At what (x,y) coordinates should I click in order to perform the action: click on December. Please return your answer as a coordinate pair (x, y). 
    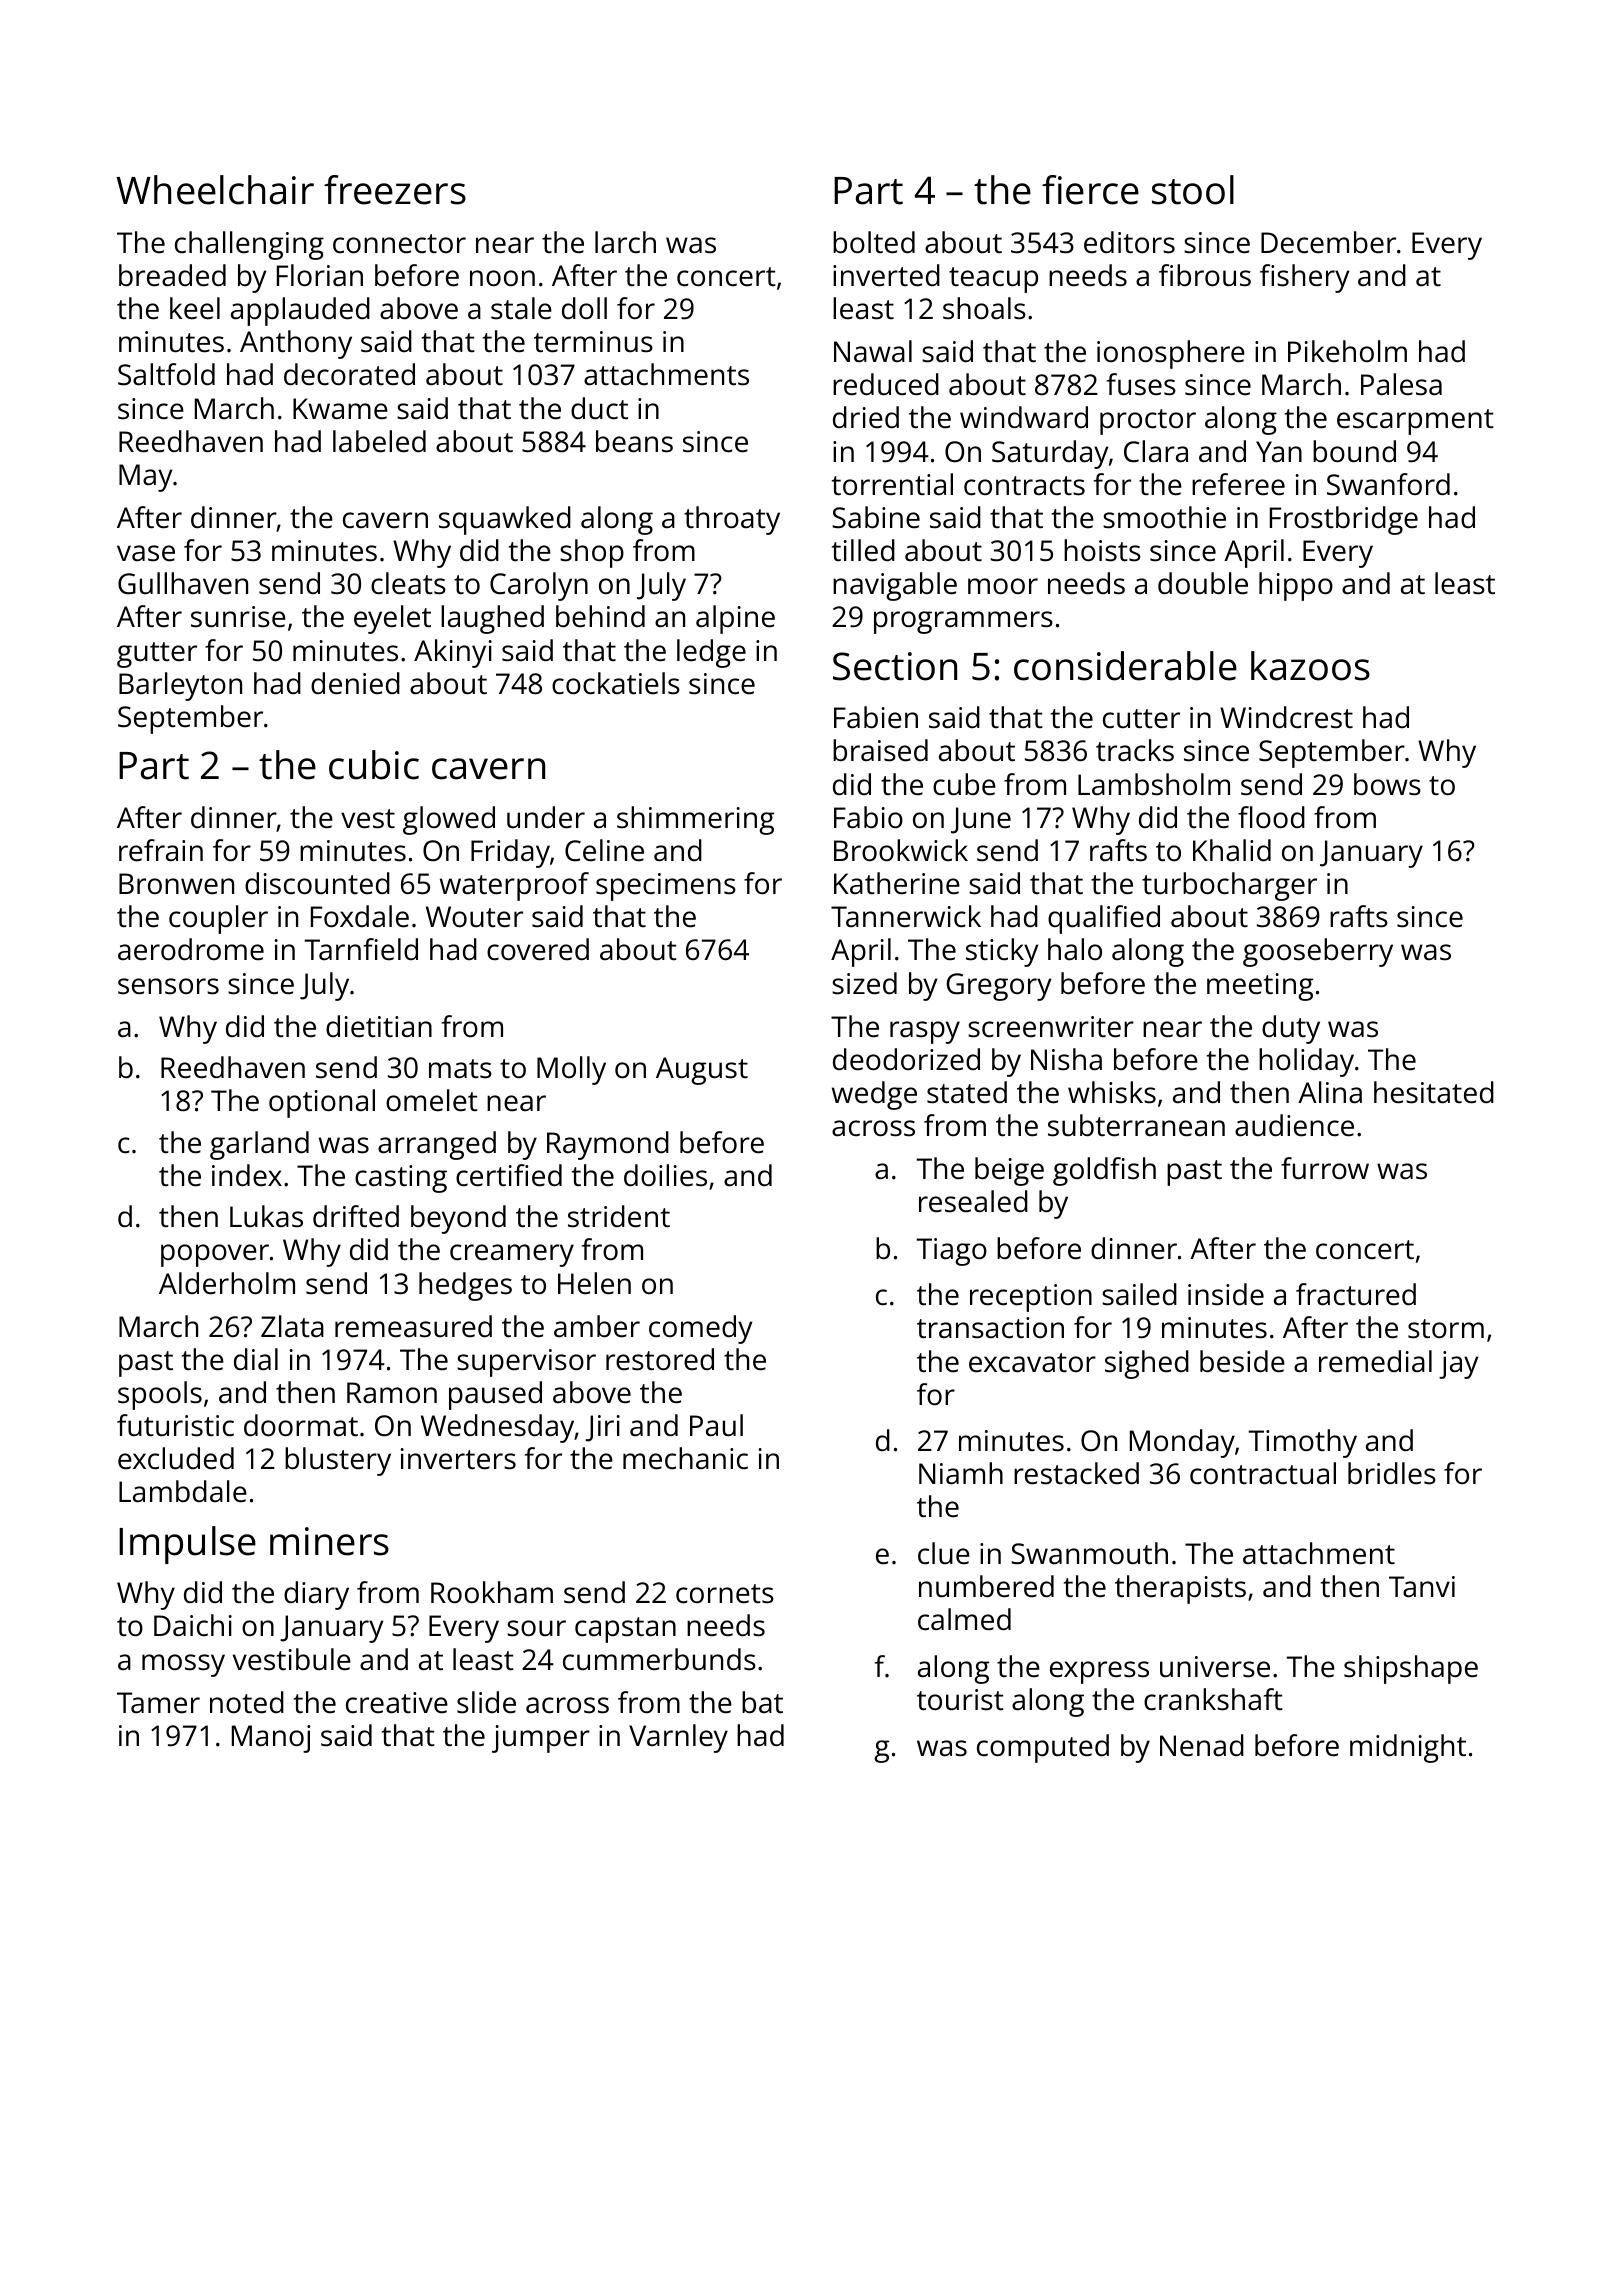
    Looking at the image, I should click on (1328, 242).
